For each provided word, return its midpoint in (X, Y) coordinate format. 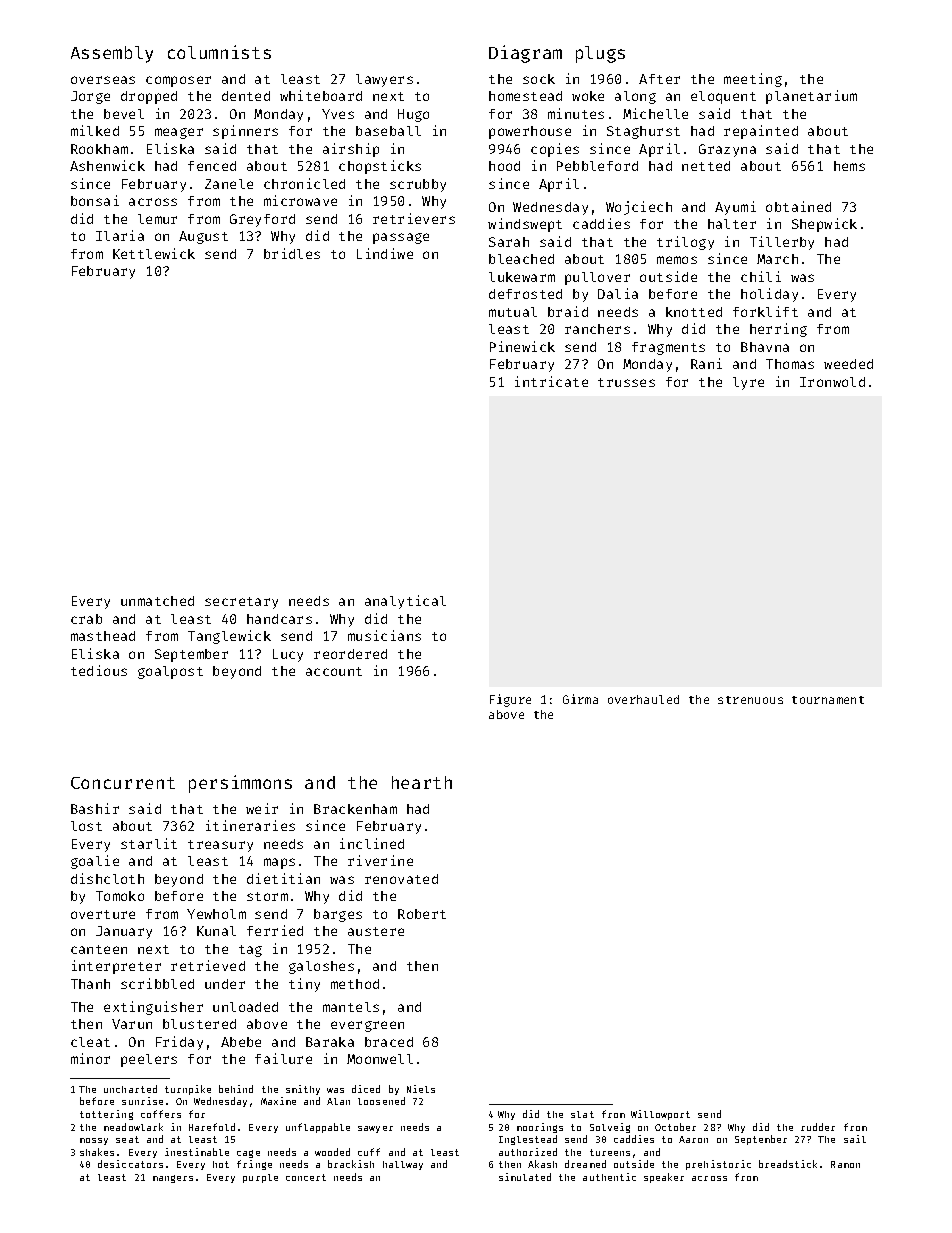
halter (732, 224)
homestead (525, 96)
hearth (422, 782)
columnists (219, 52)
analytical (405, 602)
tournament (828, 700)
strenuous (750, 700)
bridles (292, 253)
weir (262, 808)
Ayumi (735, 208)
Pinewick (522, 346)
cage (248, 1154)
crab (86, 619)
